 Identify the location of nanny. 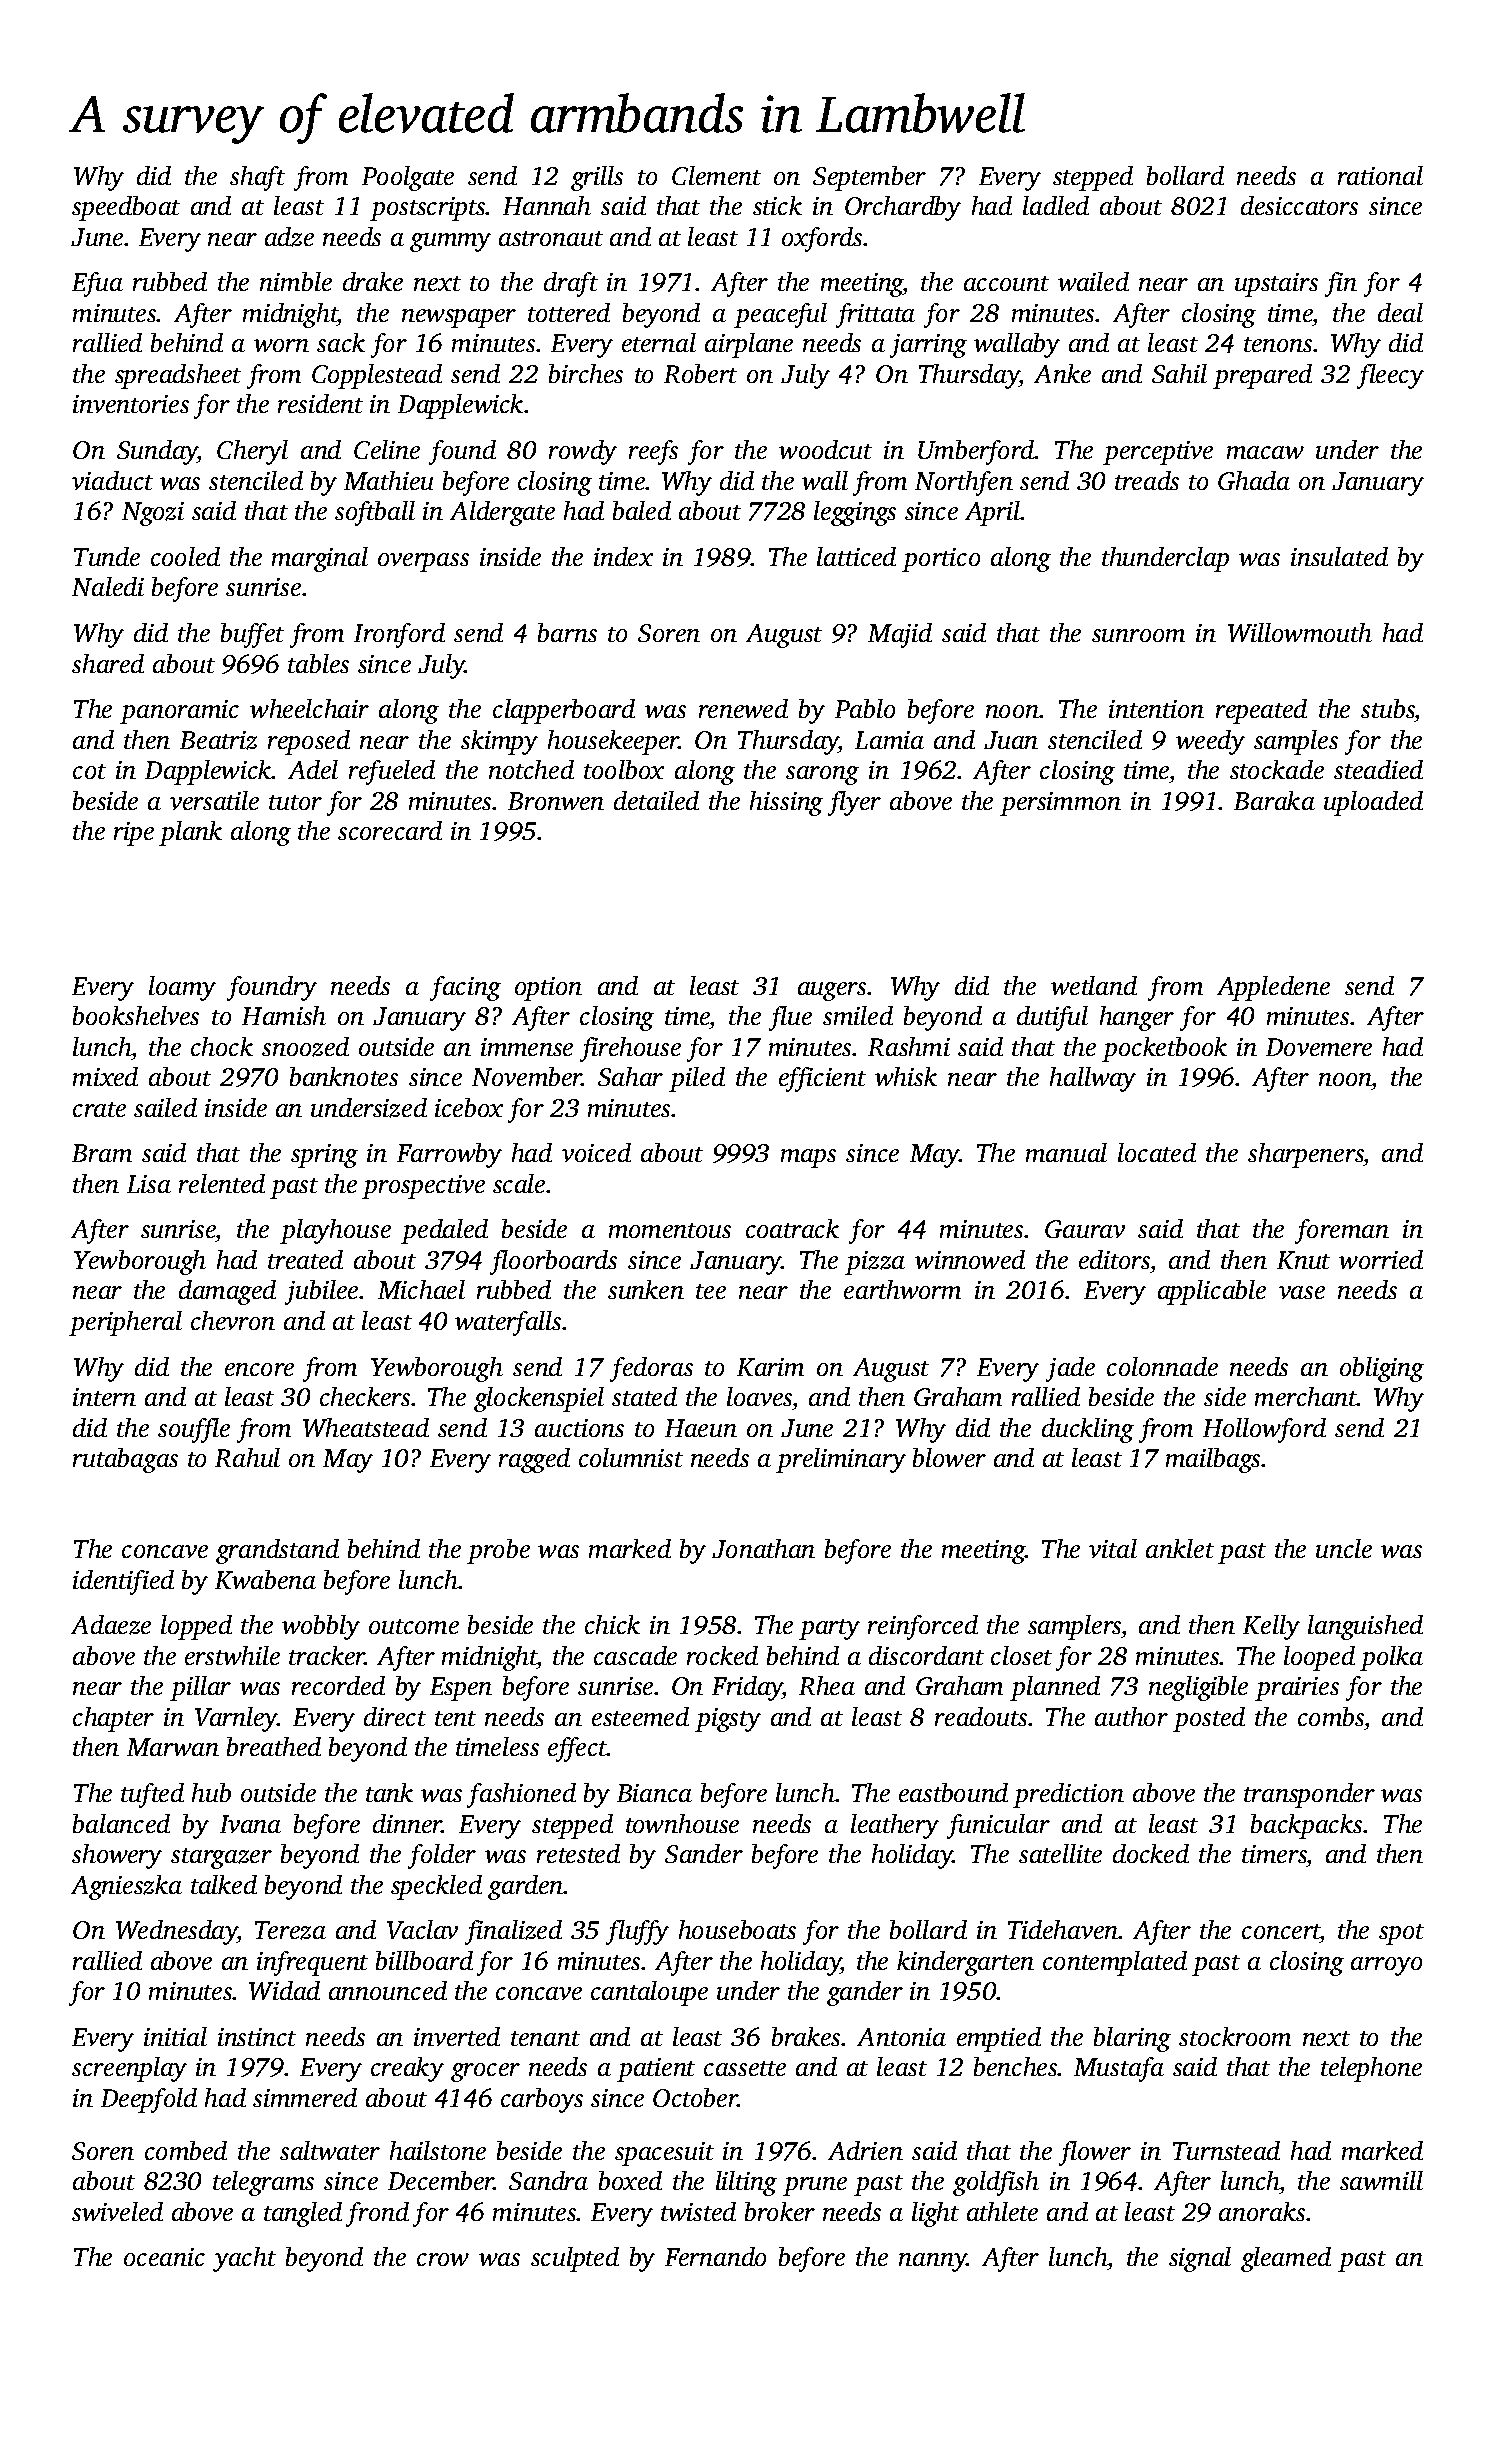
(933, 2262).
